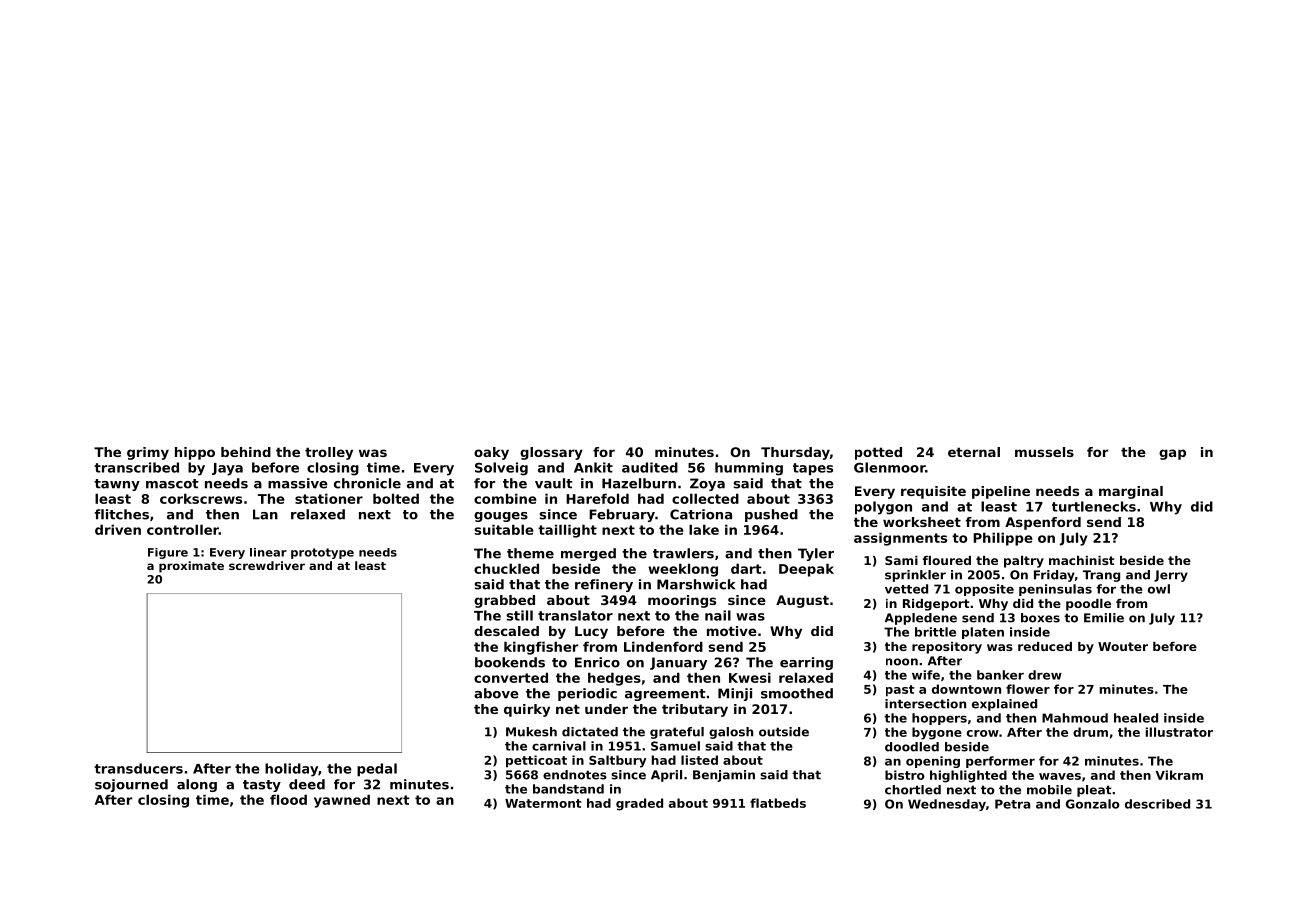  Describe the element at coordinates (795, 453) in the page. I see `Thursday` at that location.
